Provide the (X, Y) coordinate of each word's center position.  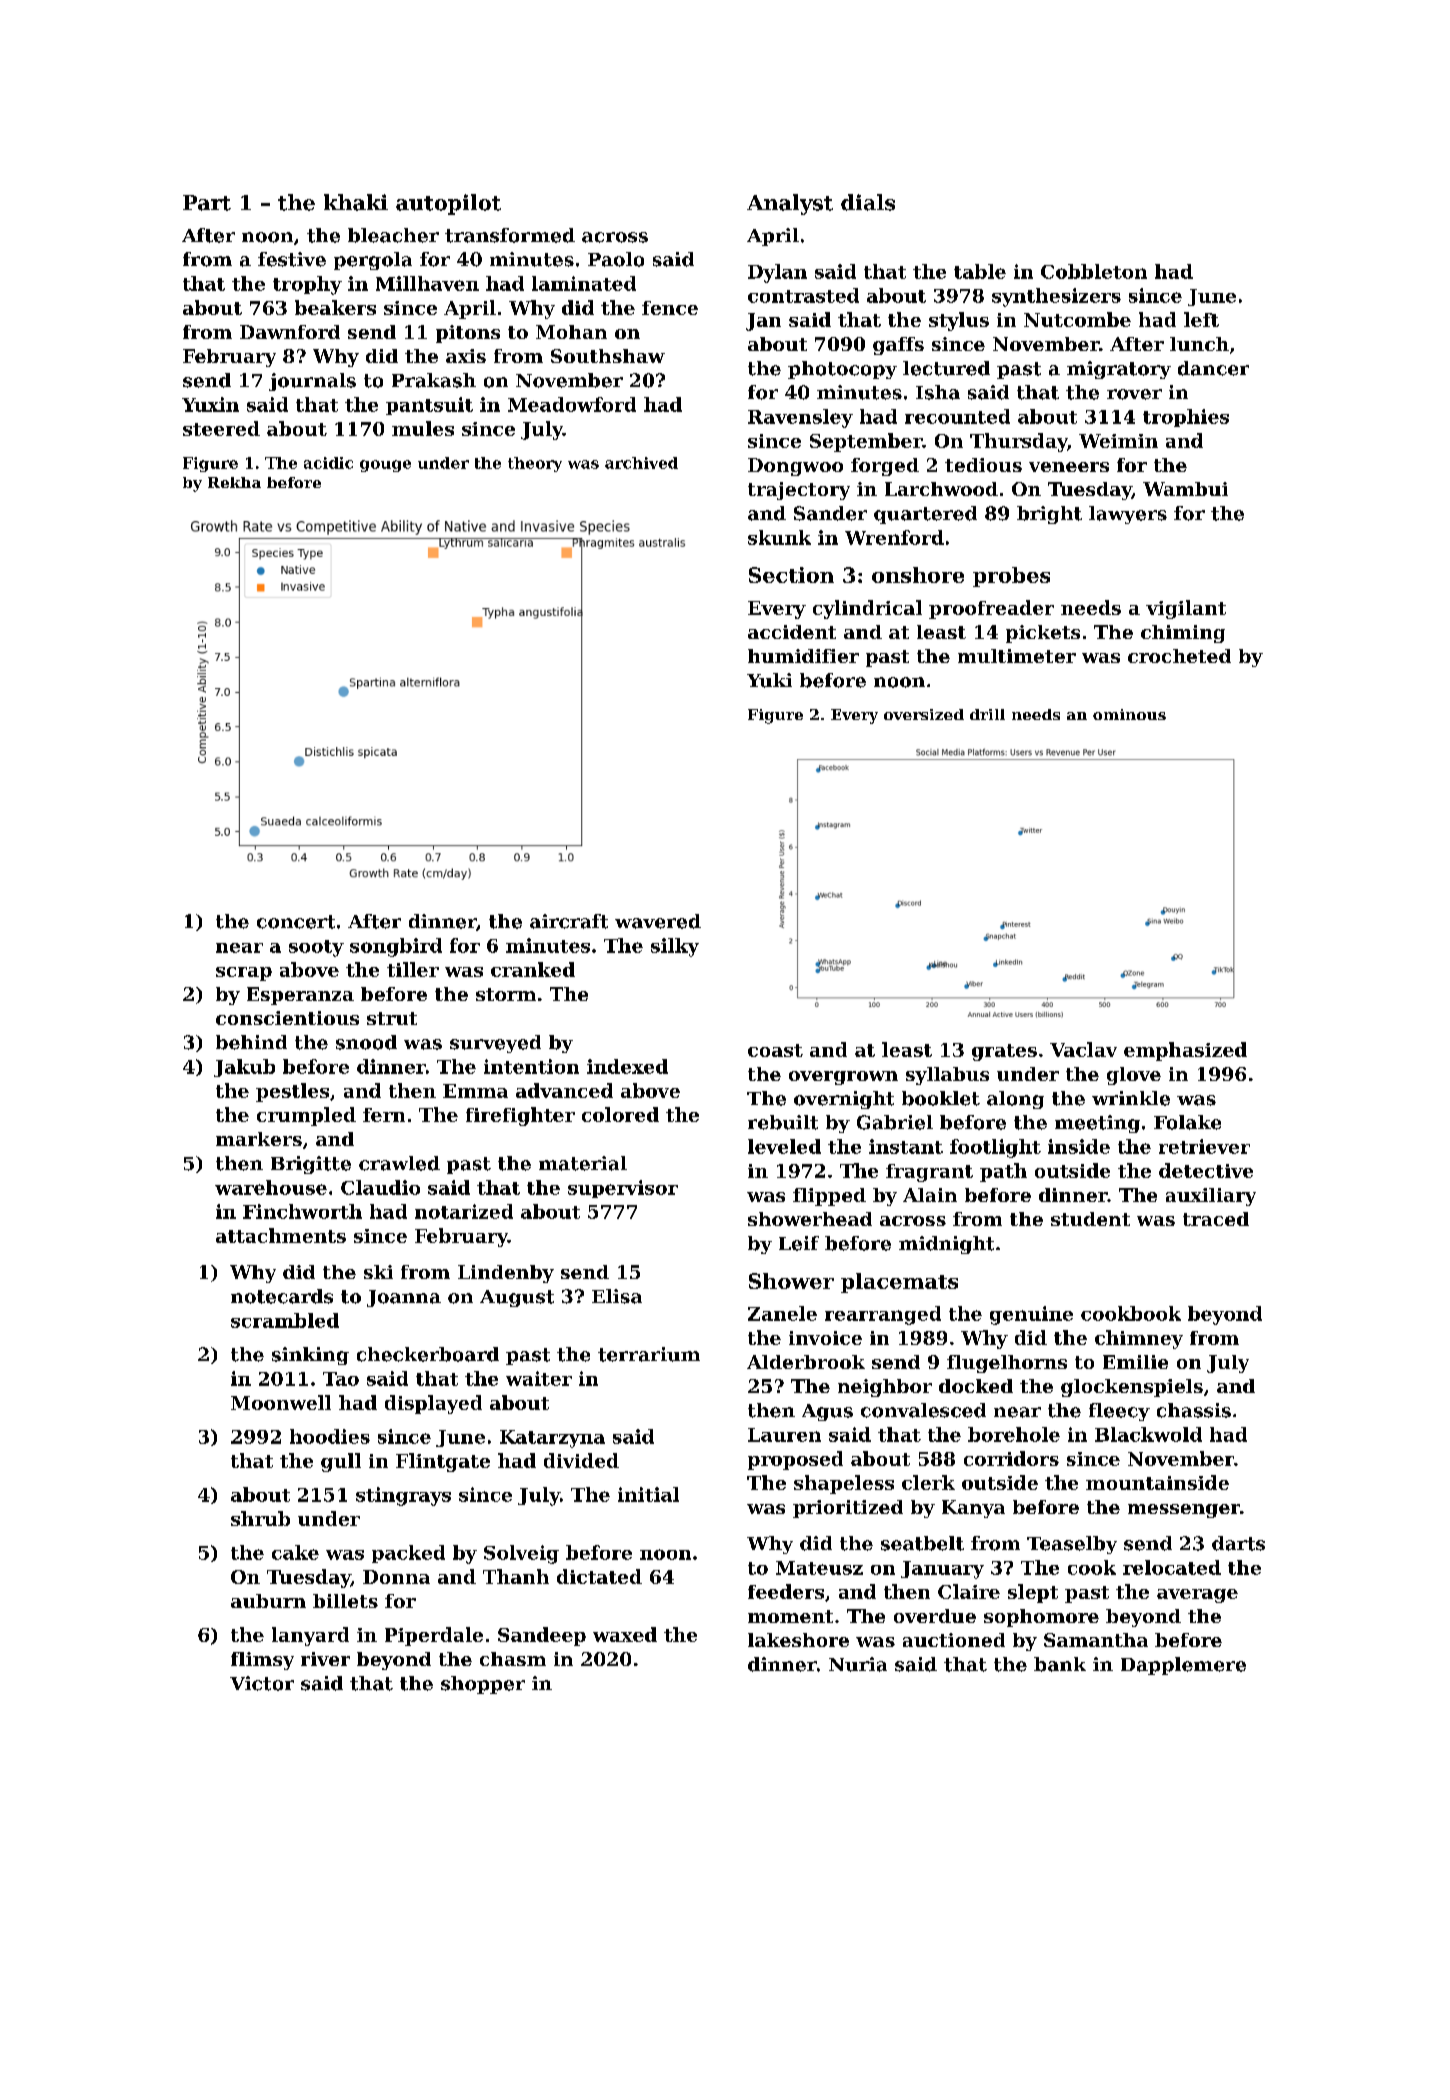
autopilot (448, 204)
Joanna (404, 1298)
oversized (924, 714)
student (1090, 1219)
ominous (1129, 714)
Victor (262, 1683)
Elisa (617, 1296)
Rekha (234, 482)
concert (296, 922)
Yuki (769, 680)
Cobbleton (1094, 271)
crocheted (1179, 656)
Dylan (777, 273)
